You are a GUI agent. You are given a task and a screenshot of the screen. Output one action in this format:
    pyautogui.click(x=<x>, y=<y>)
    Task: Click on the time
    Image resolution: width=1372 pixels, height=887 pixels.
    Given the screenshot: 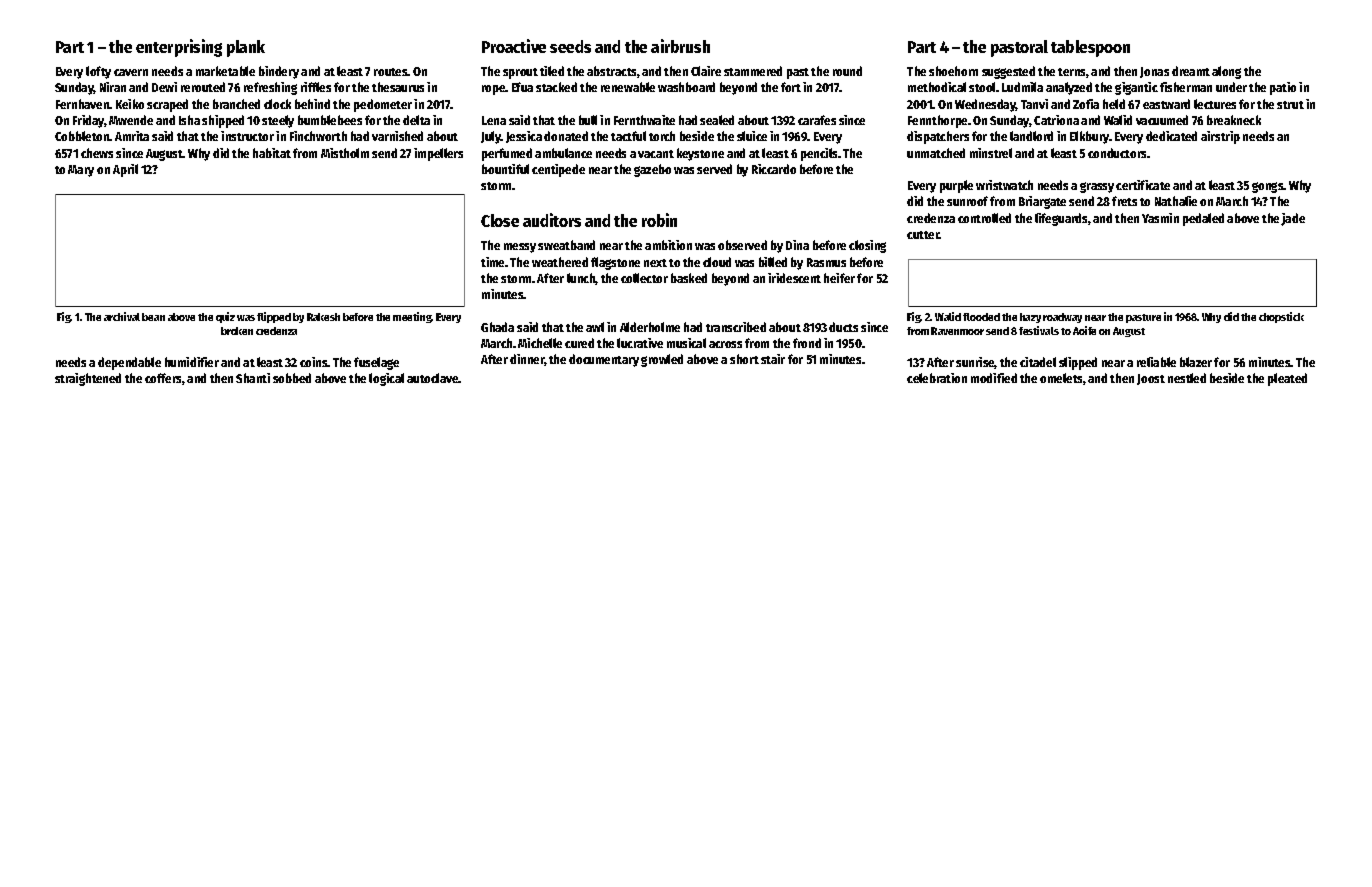 What is the action you would take?
    pyautogui.click(x=492, y=262)
